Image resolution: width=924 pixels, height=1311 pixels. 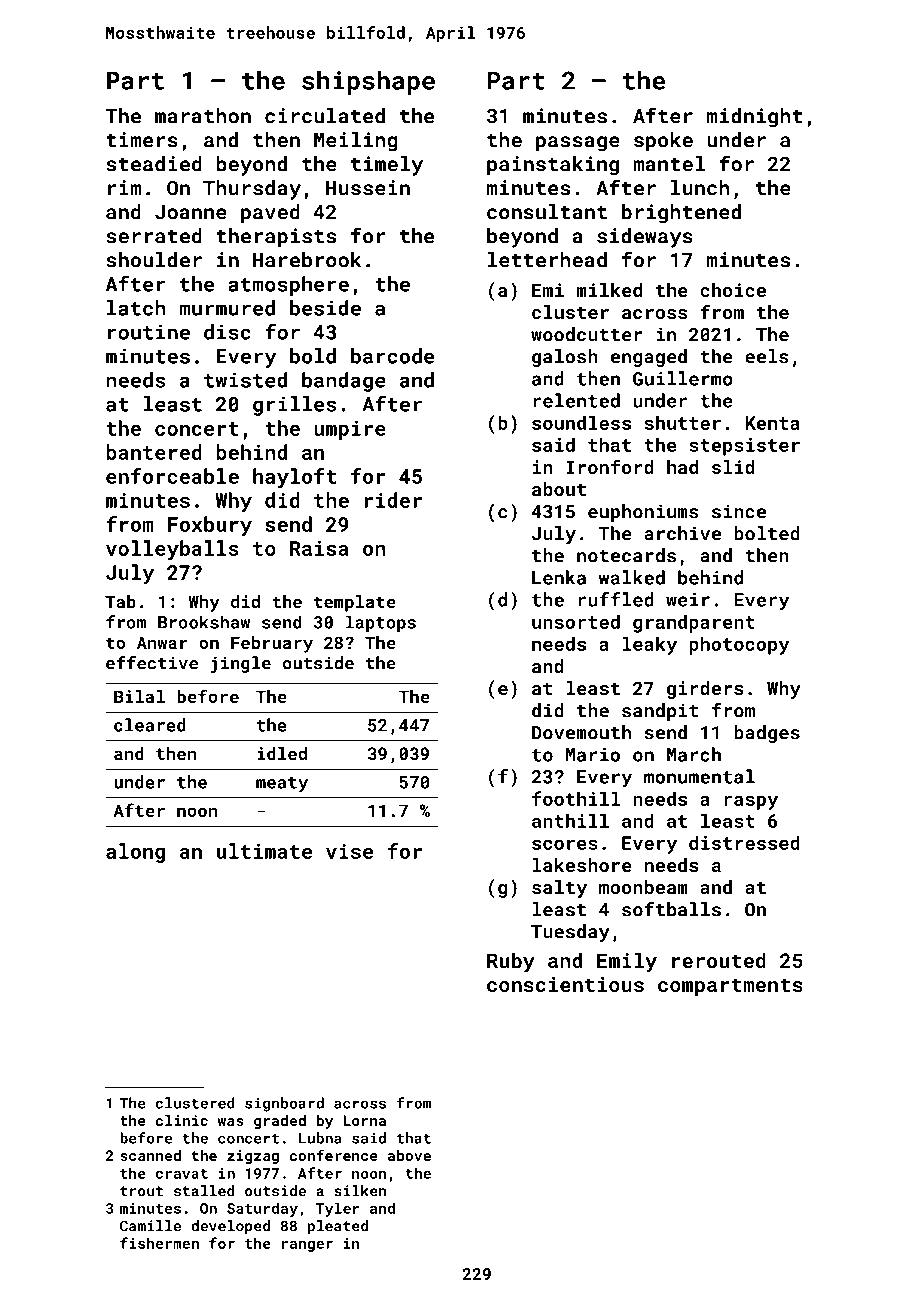 I want to click on lunch, so click(x=700, y=188).
